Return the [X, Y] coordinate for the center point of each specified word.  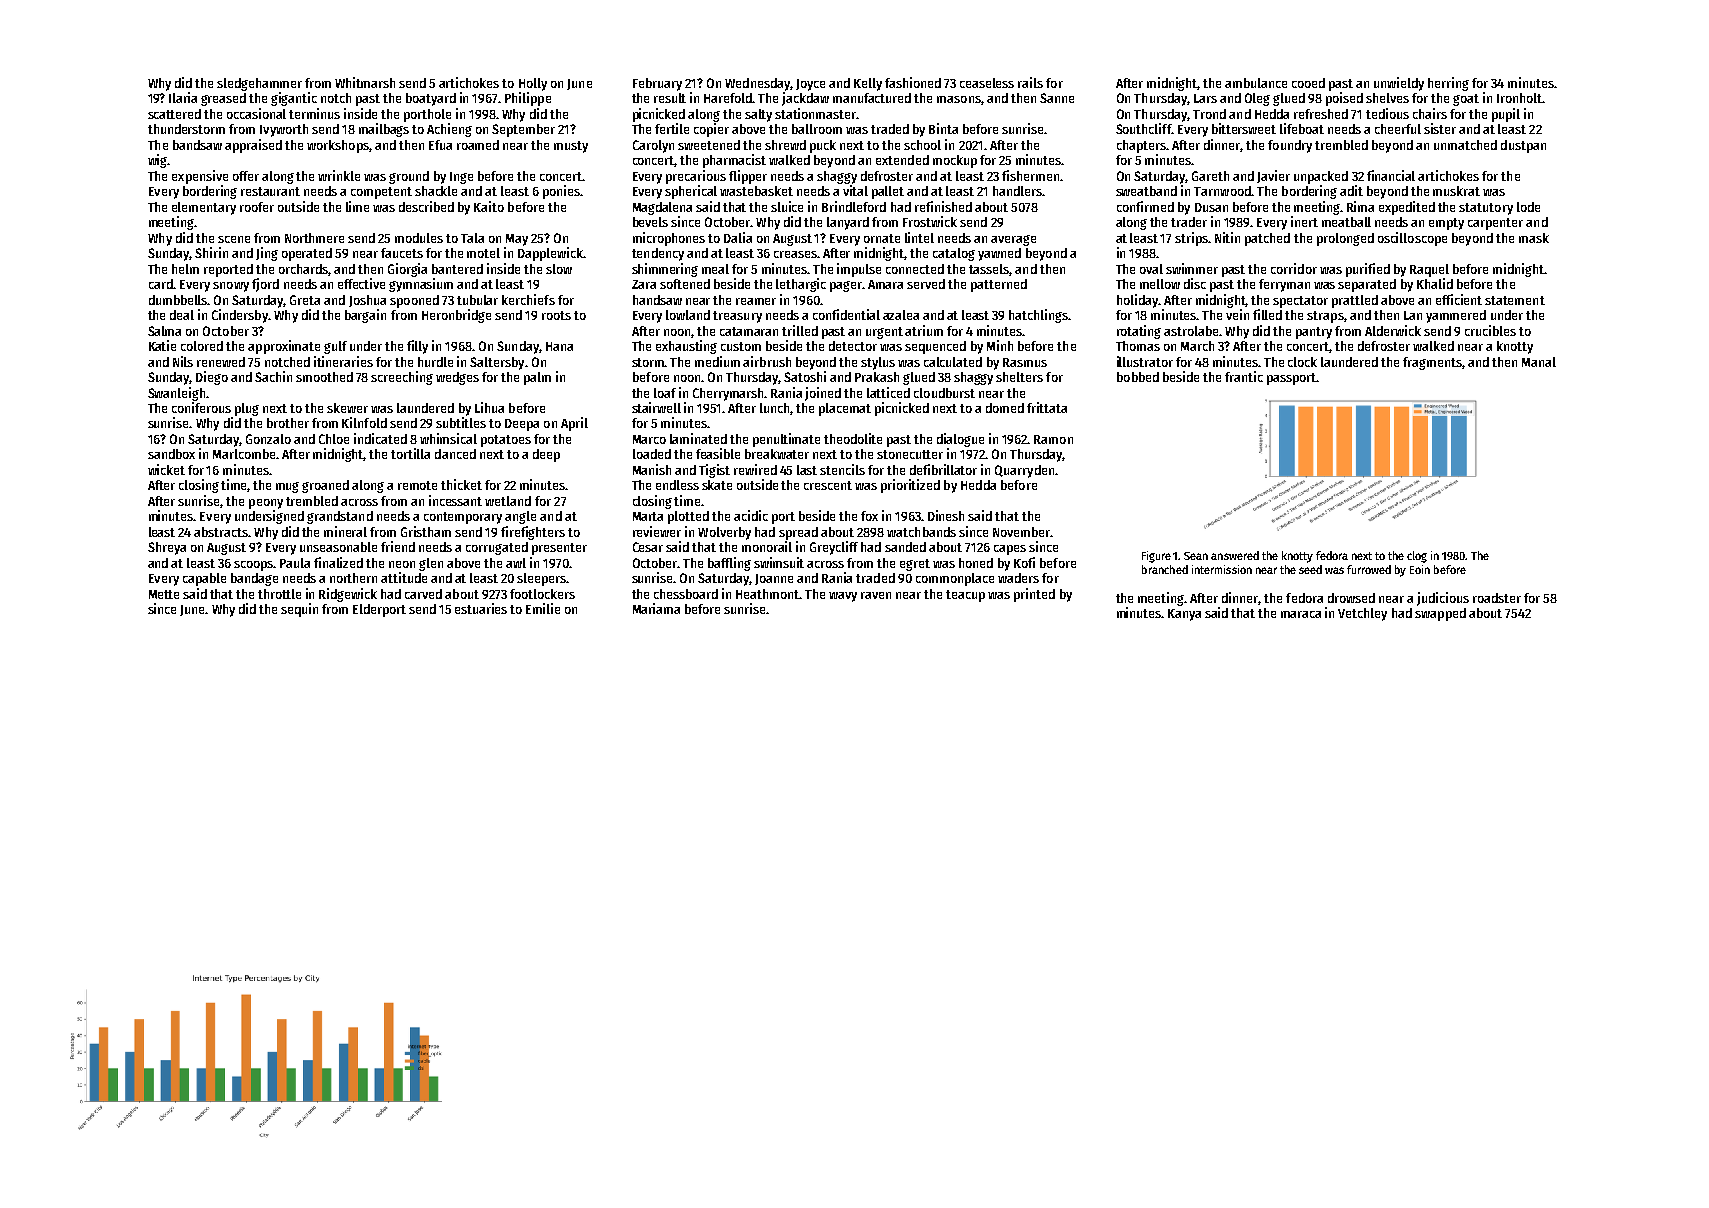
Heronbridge [456, 316]
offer [246, 176]
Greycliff [834, 548]
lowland [688, 315]
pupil [1506, 115]
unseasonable [338, 547]
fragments [1432, 363]
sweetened [709, 145]
